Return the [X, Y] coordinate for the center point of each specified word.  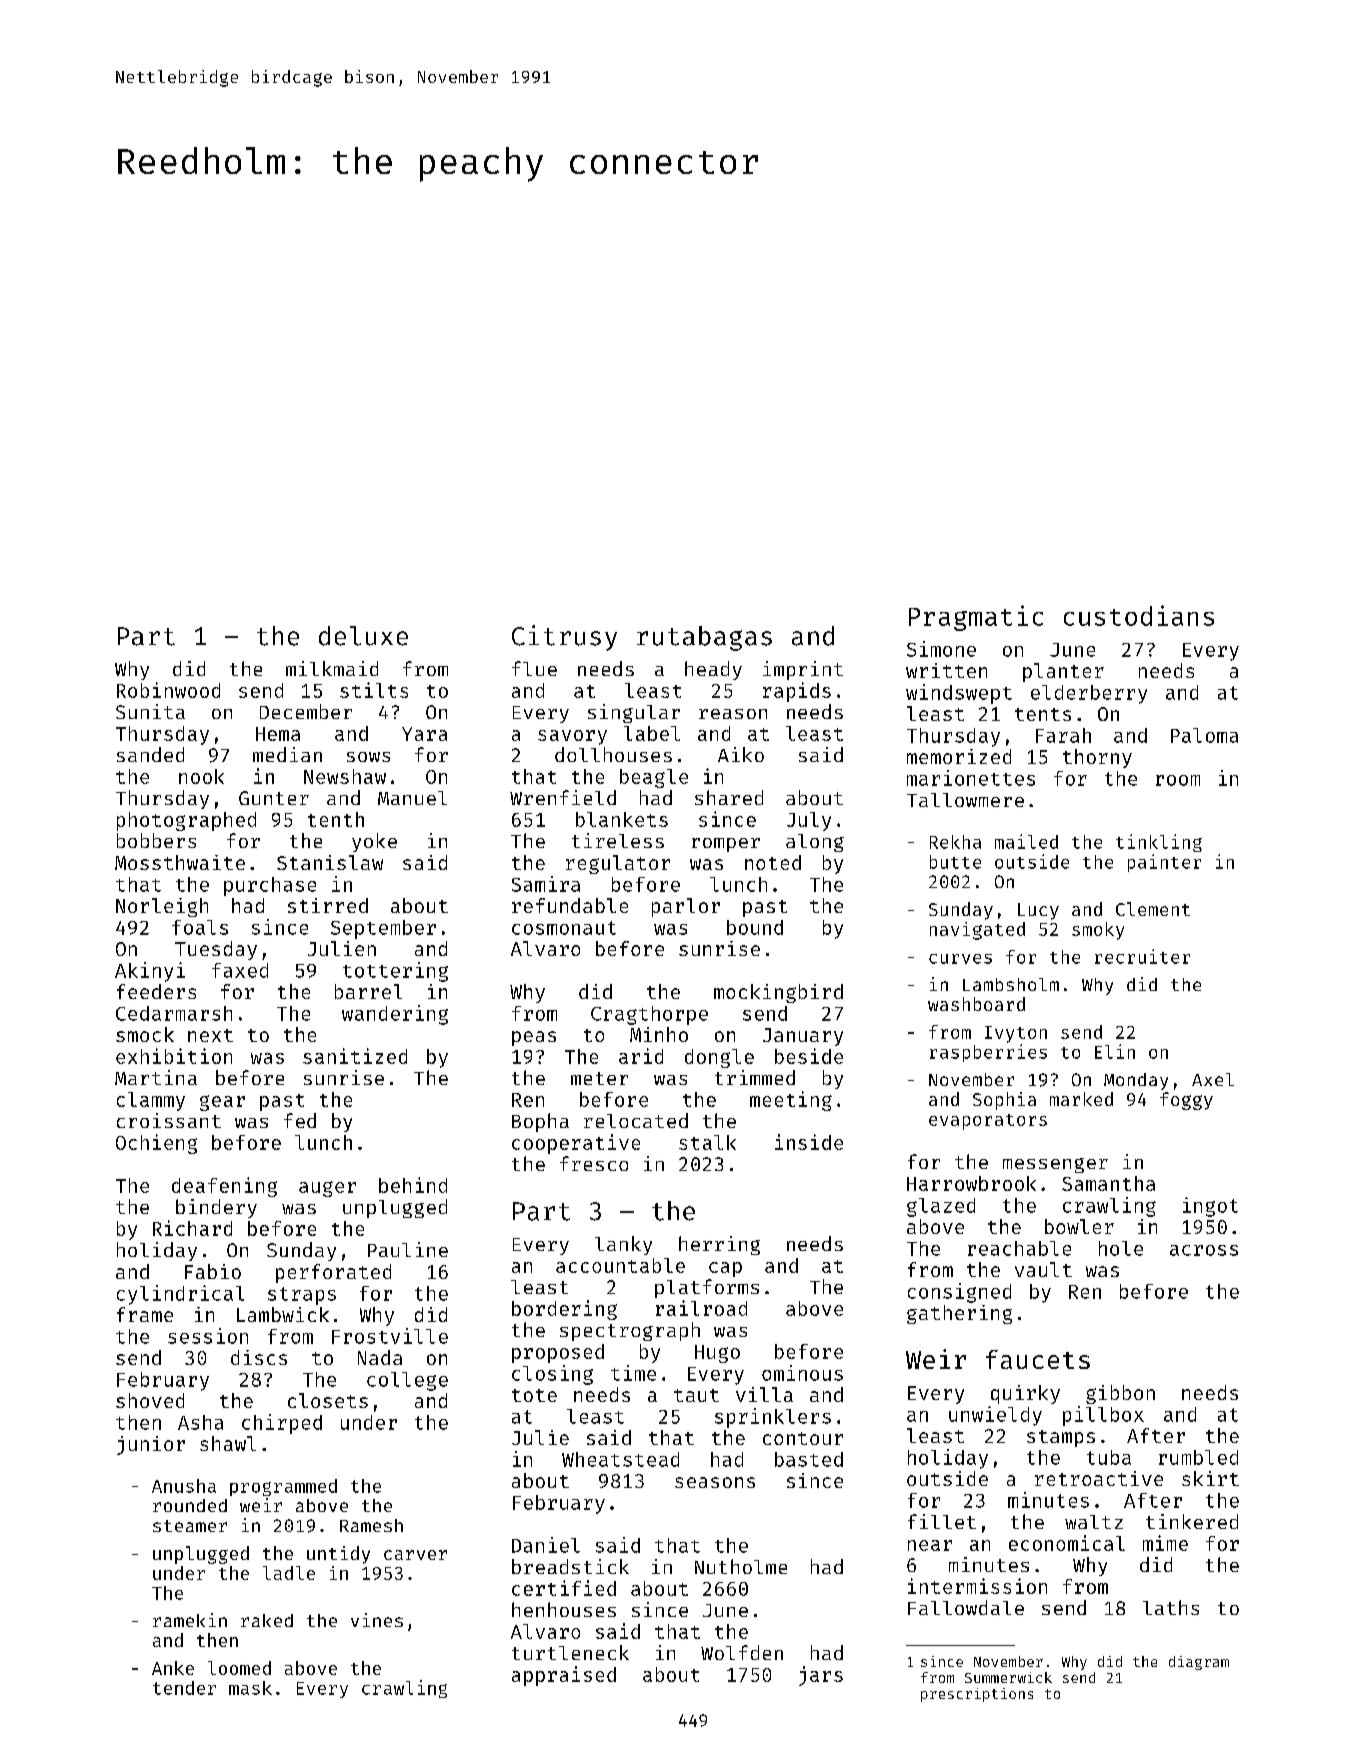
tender [184, 1688]
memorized [959, 756]
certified [564, 1588]
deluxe [363, 636]
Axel [1213, 1079]
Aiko [741, 754]
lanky [623, 1245]
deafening [224, 1187]
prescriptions [977, 1695]
